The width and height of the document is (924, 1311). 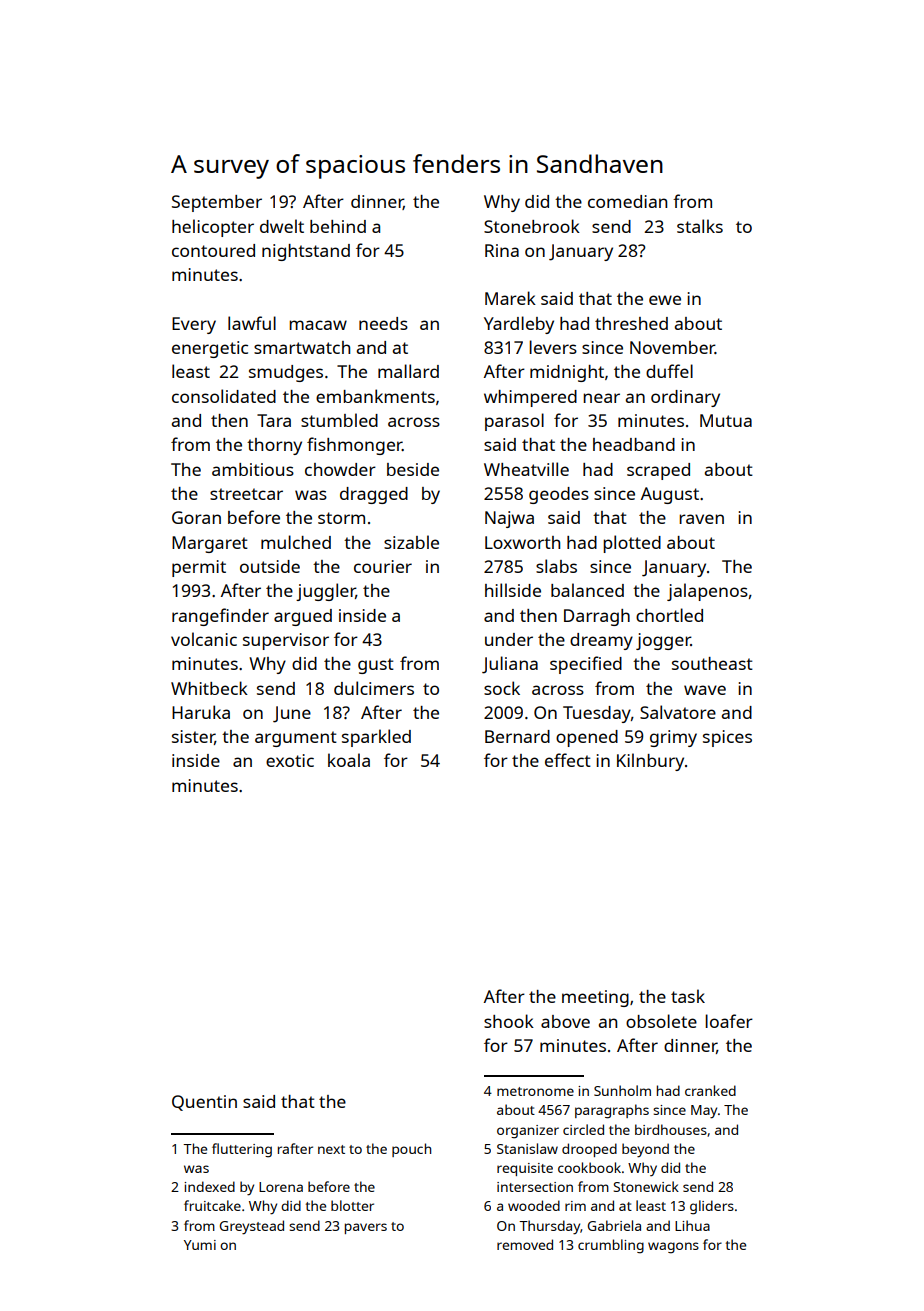 What do you see at coordinates (338, 226) in the document?
I see `behind` at bounding box center [338, 226].
